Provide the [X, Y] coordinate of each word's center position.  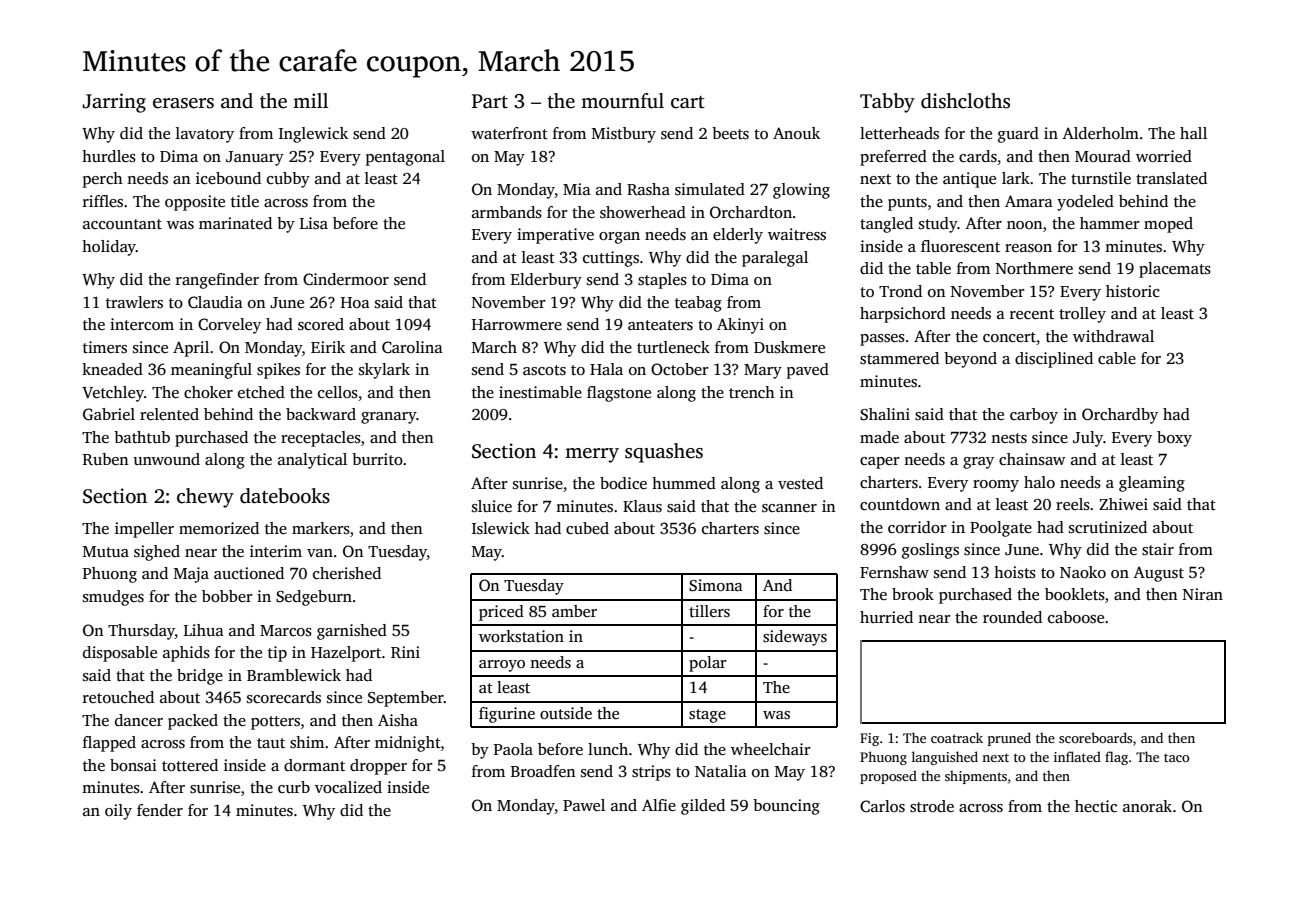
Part [490, 101]
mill [310, 100]
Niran [1202, 594]
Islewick [501, 528]
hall [1193, 133]
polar [708, 664]
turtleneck [673, 347]
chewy [205, 498]
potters [275, 723]
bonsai [133, 765]
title [245, 201]
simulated [710, 189]
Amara [1029, 201]
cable [1117, 358]
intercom [142, 324]
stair [1158, 549]
